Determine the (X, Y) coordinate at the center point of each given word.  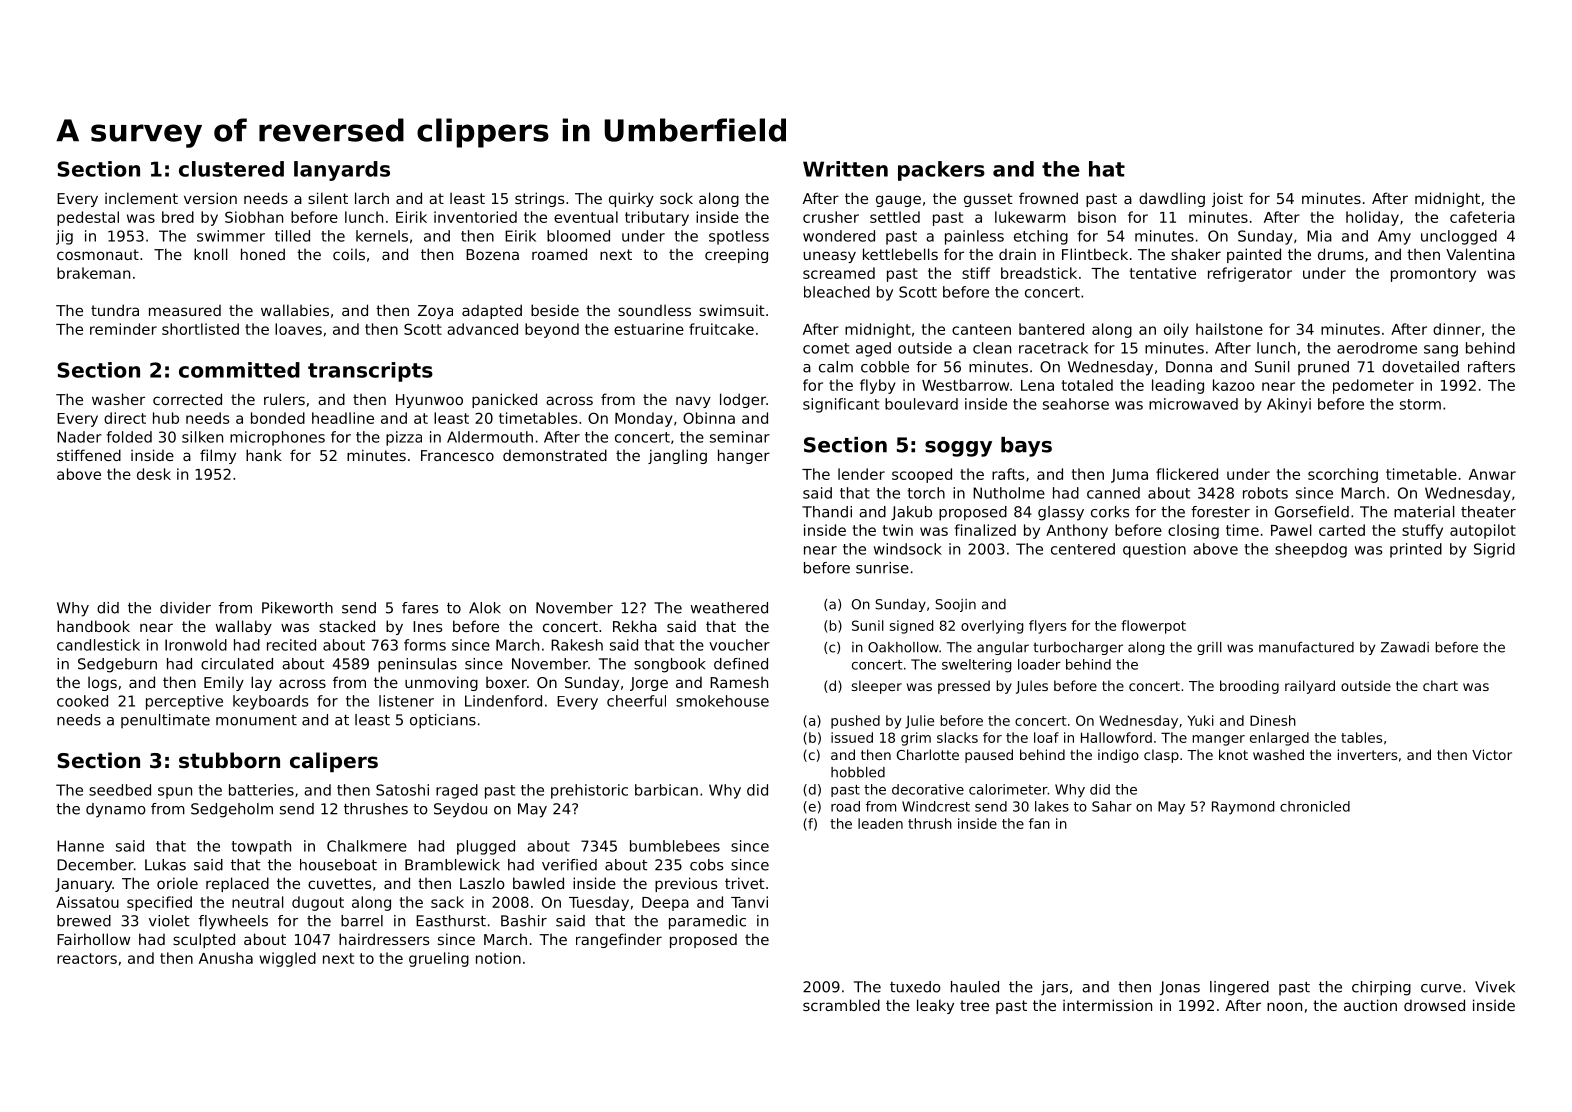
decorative (928, 789)
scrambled (841, 1005)
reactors (87, 958)
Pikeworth (297, 608)
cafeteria (1482, 217)
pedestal (88, 218)
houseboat (338, 865)
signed (911, 627)
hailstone (1229, 329)
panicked (504, 400)
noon (1284, 1006)
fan (1039, 823)
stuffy (1422, 531)
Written (845, 169)
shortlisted (200, 329)
